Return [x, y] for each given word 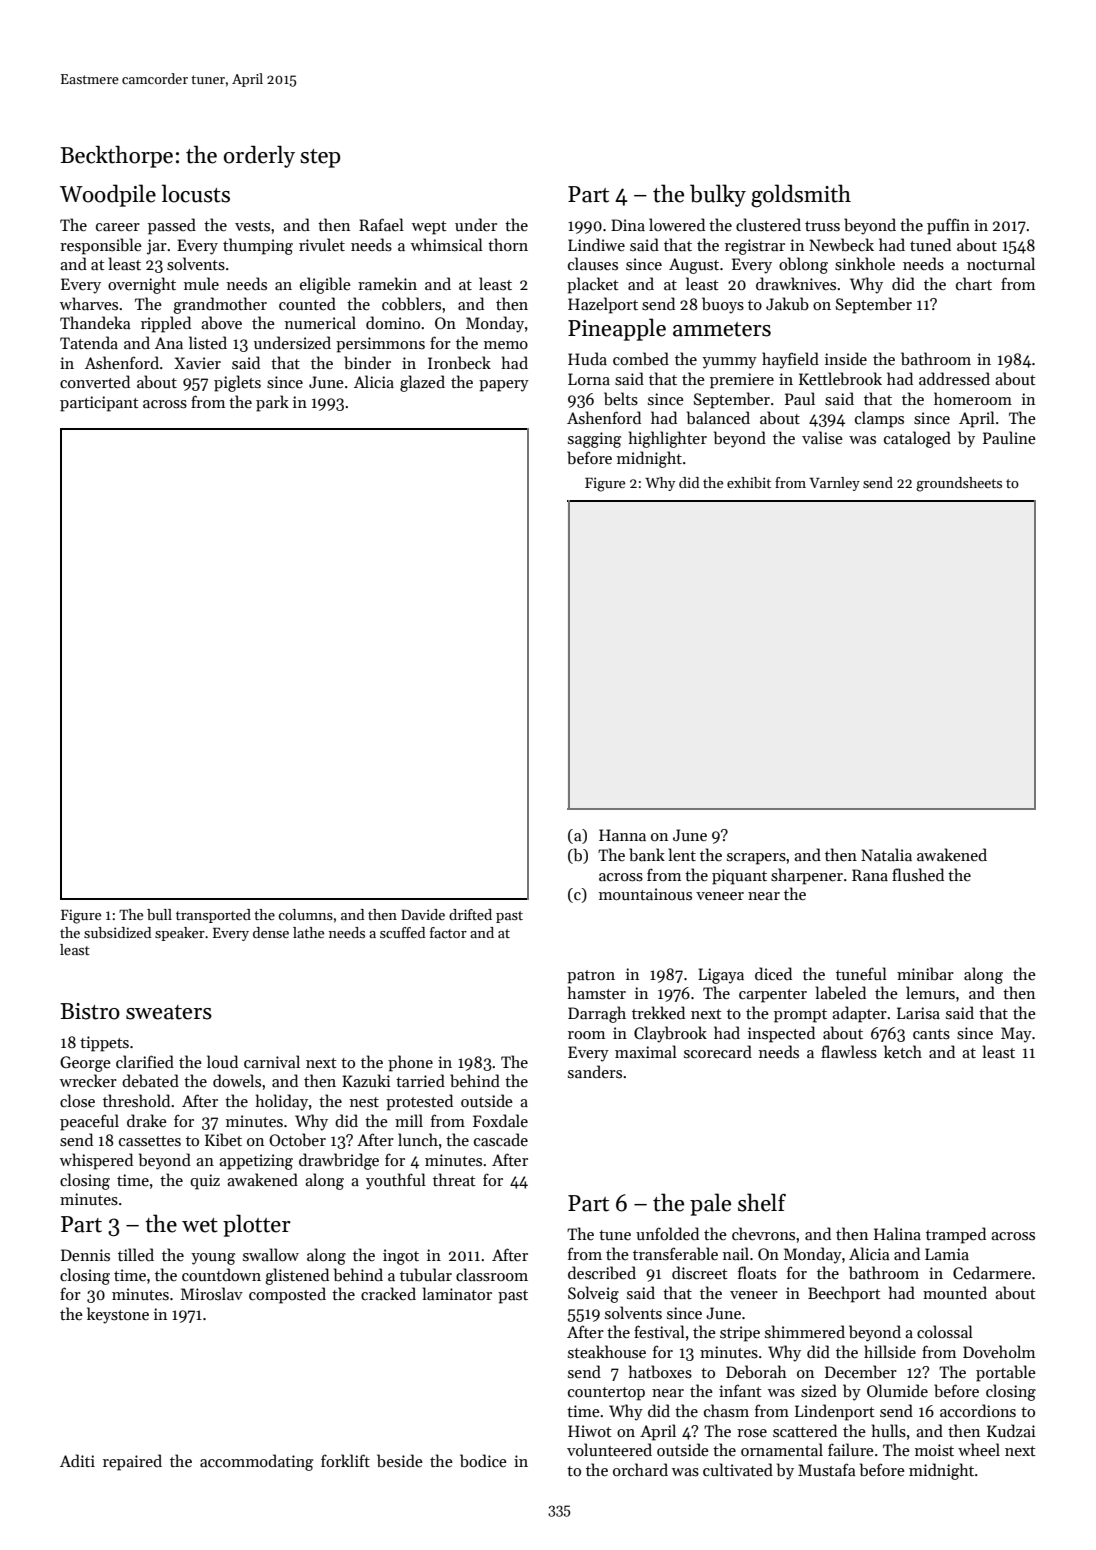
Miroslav [212, 1293]
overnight [142, 285]
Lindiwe [596, 244]
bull [159, 914]
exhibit [749, 482]
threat [454, 1179]
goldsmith [801, 196]
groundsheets [959, 484]
